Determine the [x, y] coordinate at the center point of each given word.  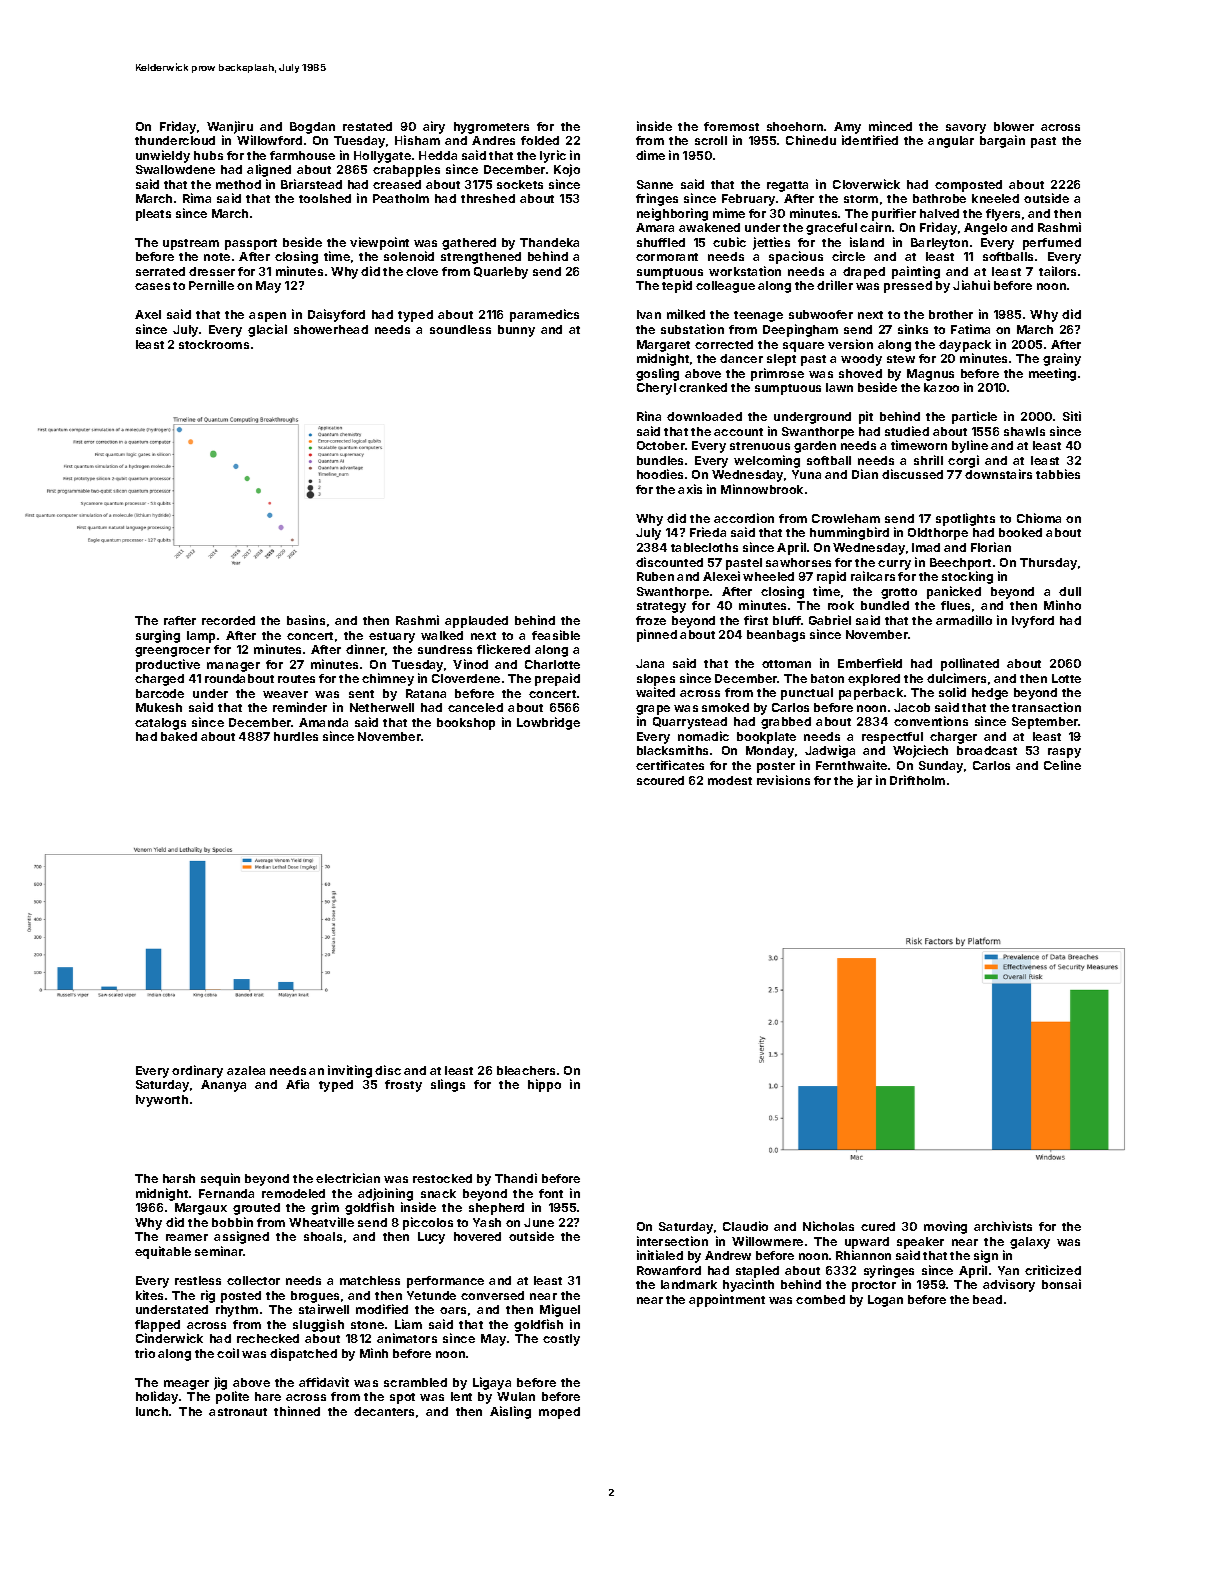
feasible [556, 635]
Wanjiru [230, 127]
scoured [660, 780]
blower [1014, 126]
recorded [228, 620]
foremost [731, 126]
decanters [384, 1411]
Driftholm [917, 780]
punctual [807, 694]
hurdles [296, 736]
